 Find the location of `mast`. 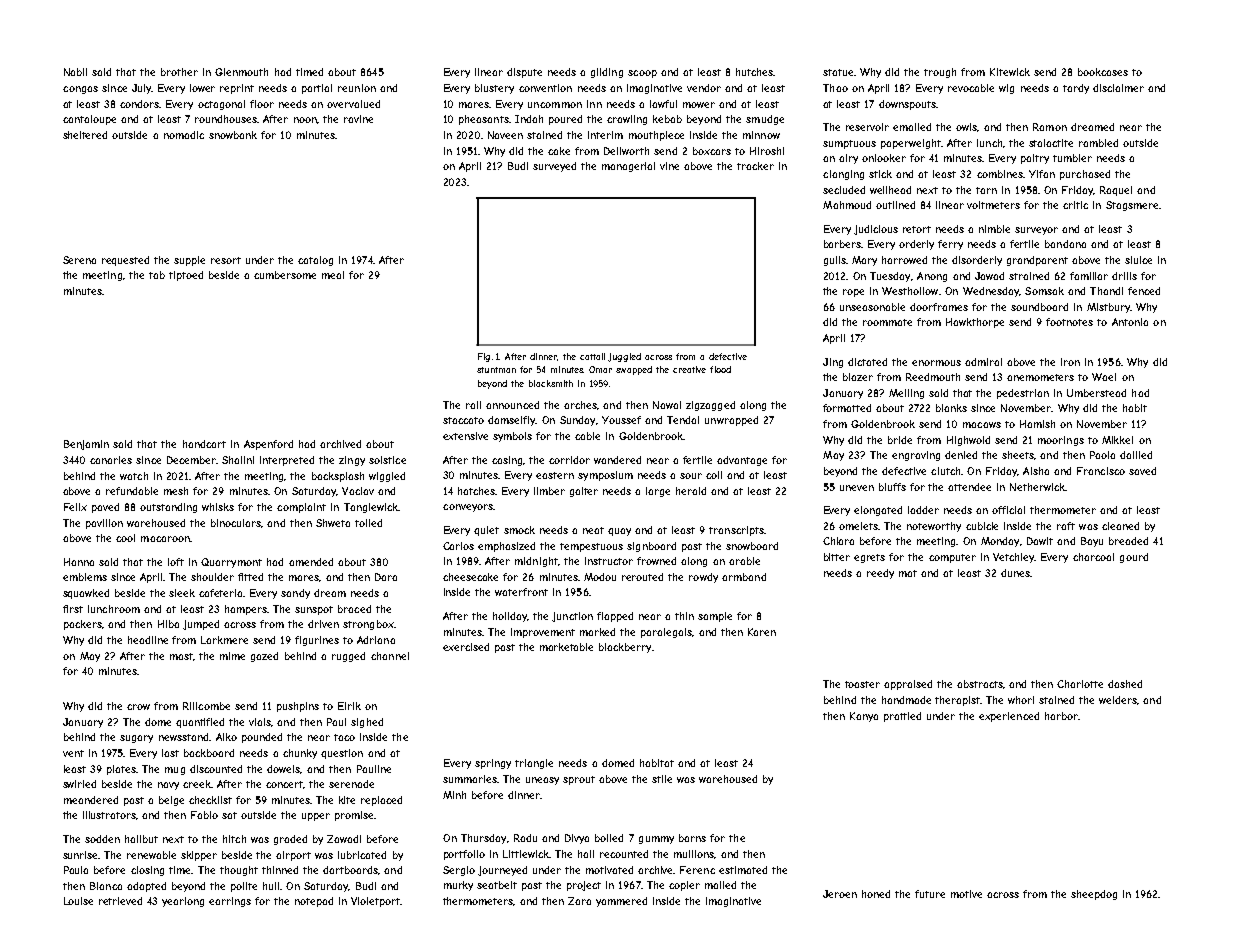

mast is located at coordinates (181, 656).
